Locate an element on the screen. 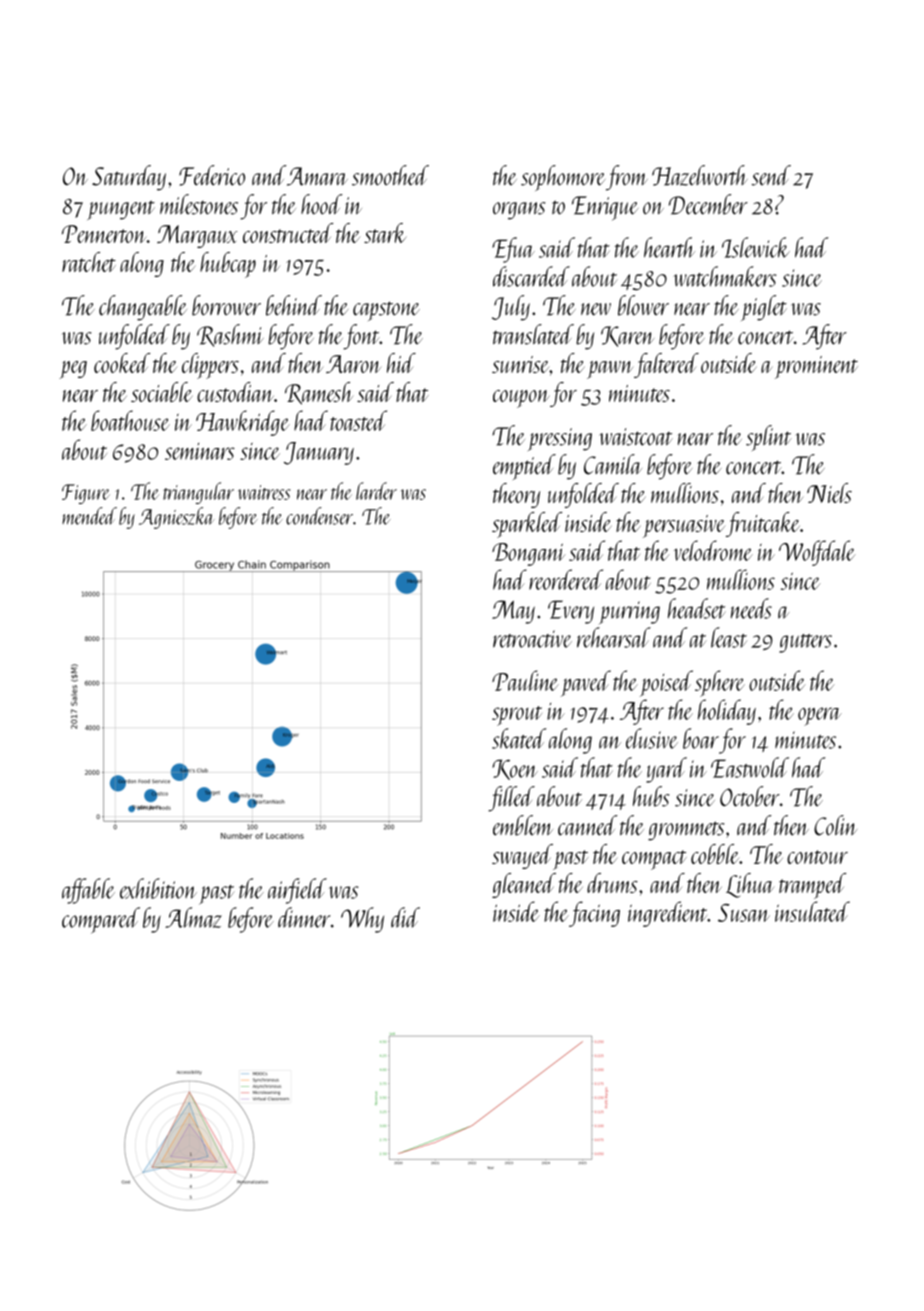 The height and width of the screenshot is (1311, 924). from is located at coordinates (627, 178).
